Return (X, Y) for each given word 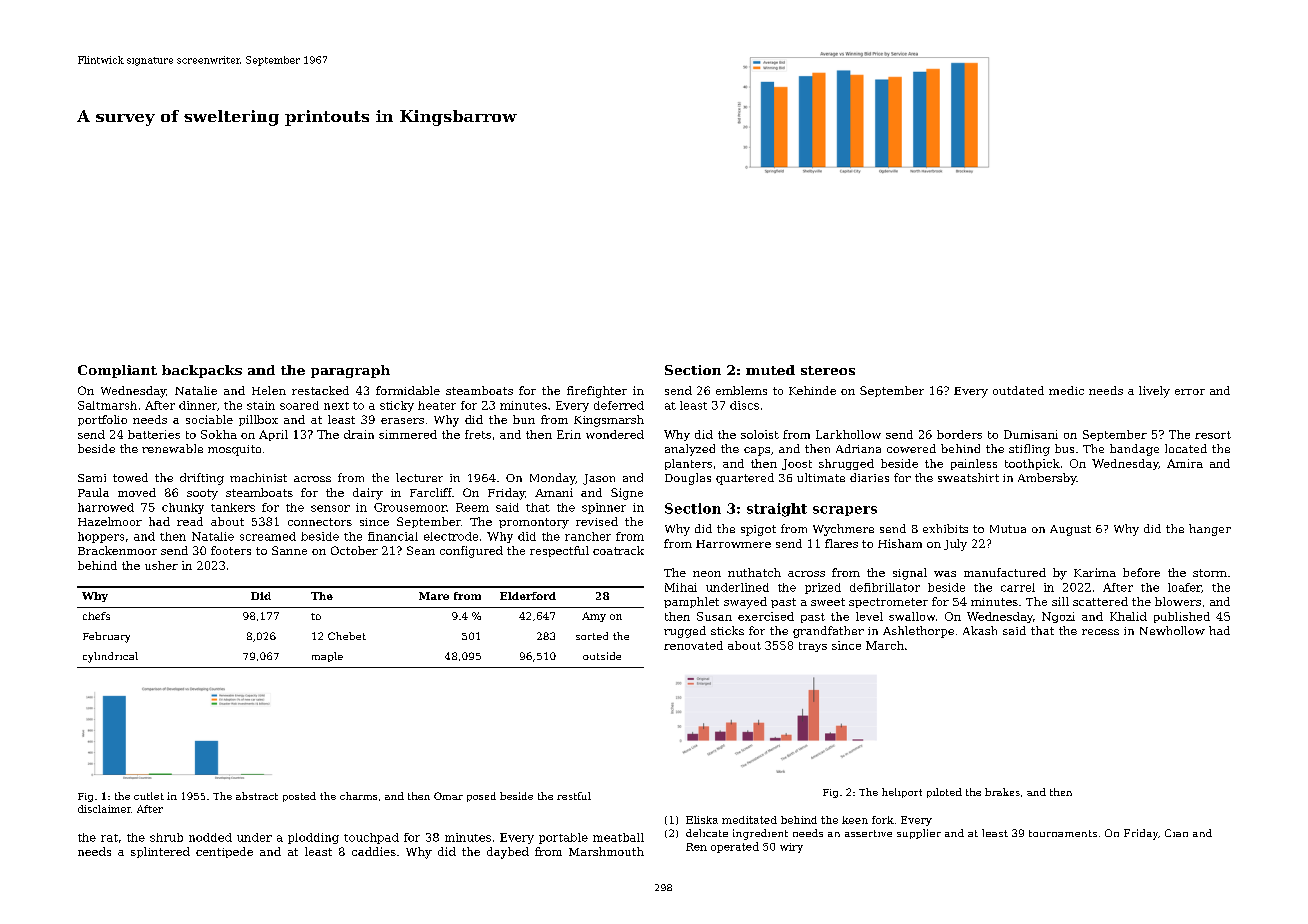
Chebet (347, 636)
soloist (760, 434)
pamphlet (691, 602)
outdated (1018, 390)
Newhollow (1172, 630)
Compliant (117, 371)
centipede (224, 852)
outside (602, 656)
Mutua (1008, 529)
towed (130, 477)
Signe (627, 494)
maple (327, 657)
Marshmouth (606, 851)
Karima (1095, 572)
